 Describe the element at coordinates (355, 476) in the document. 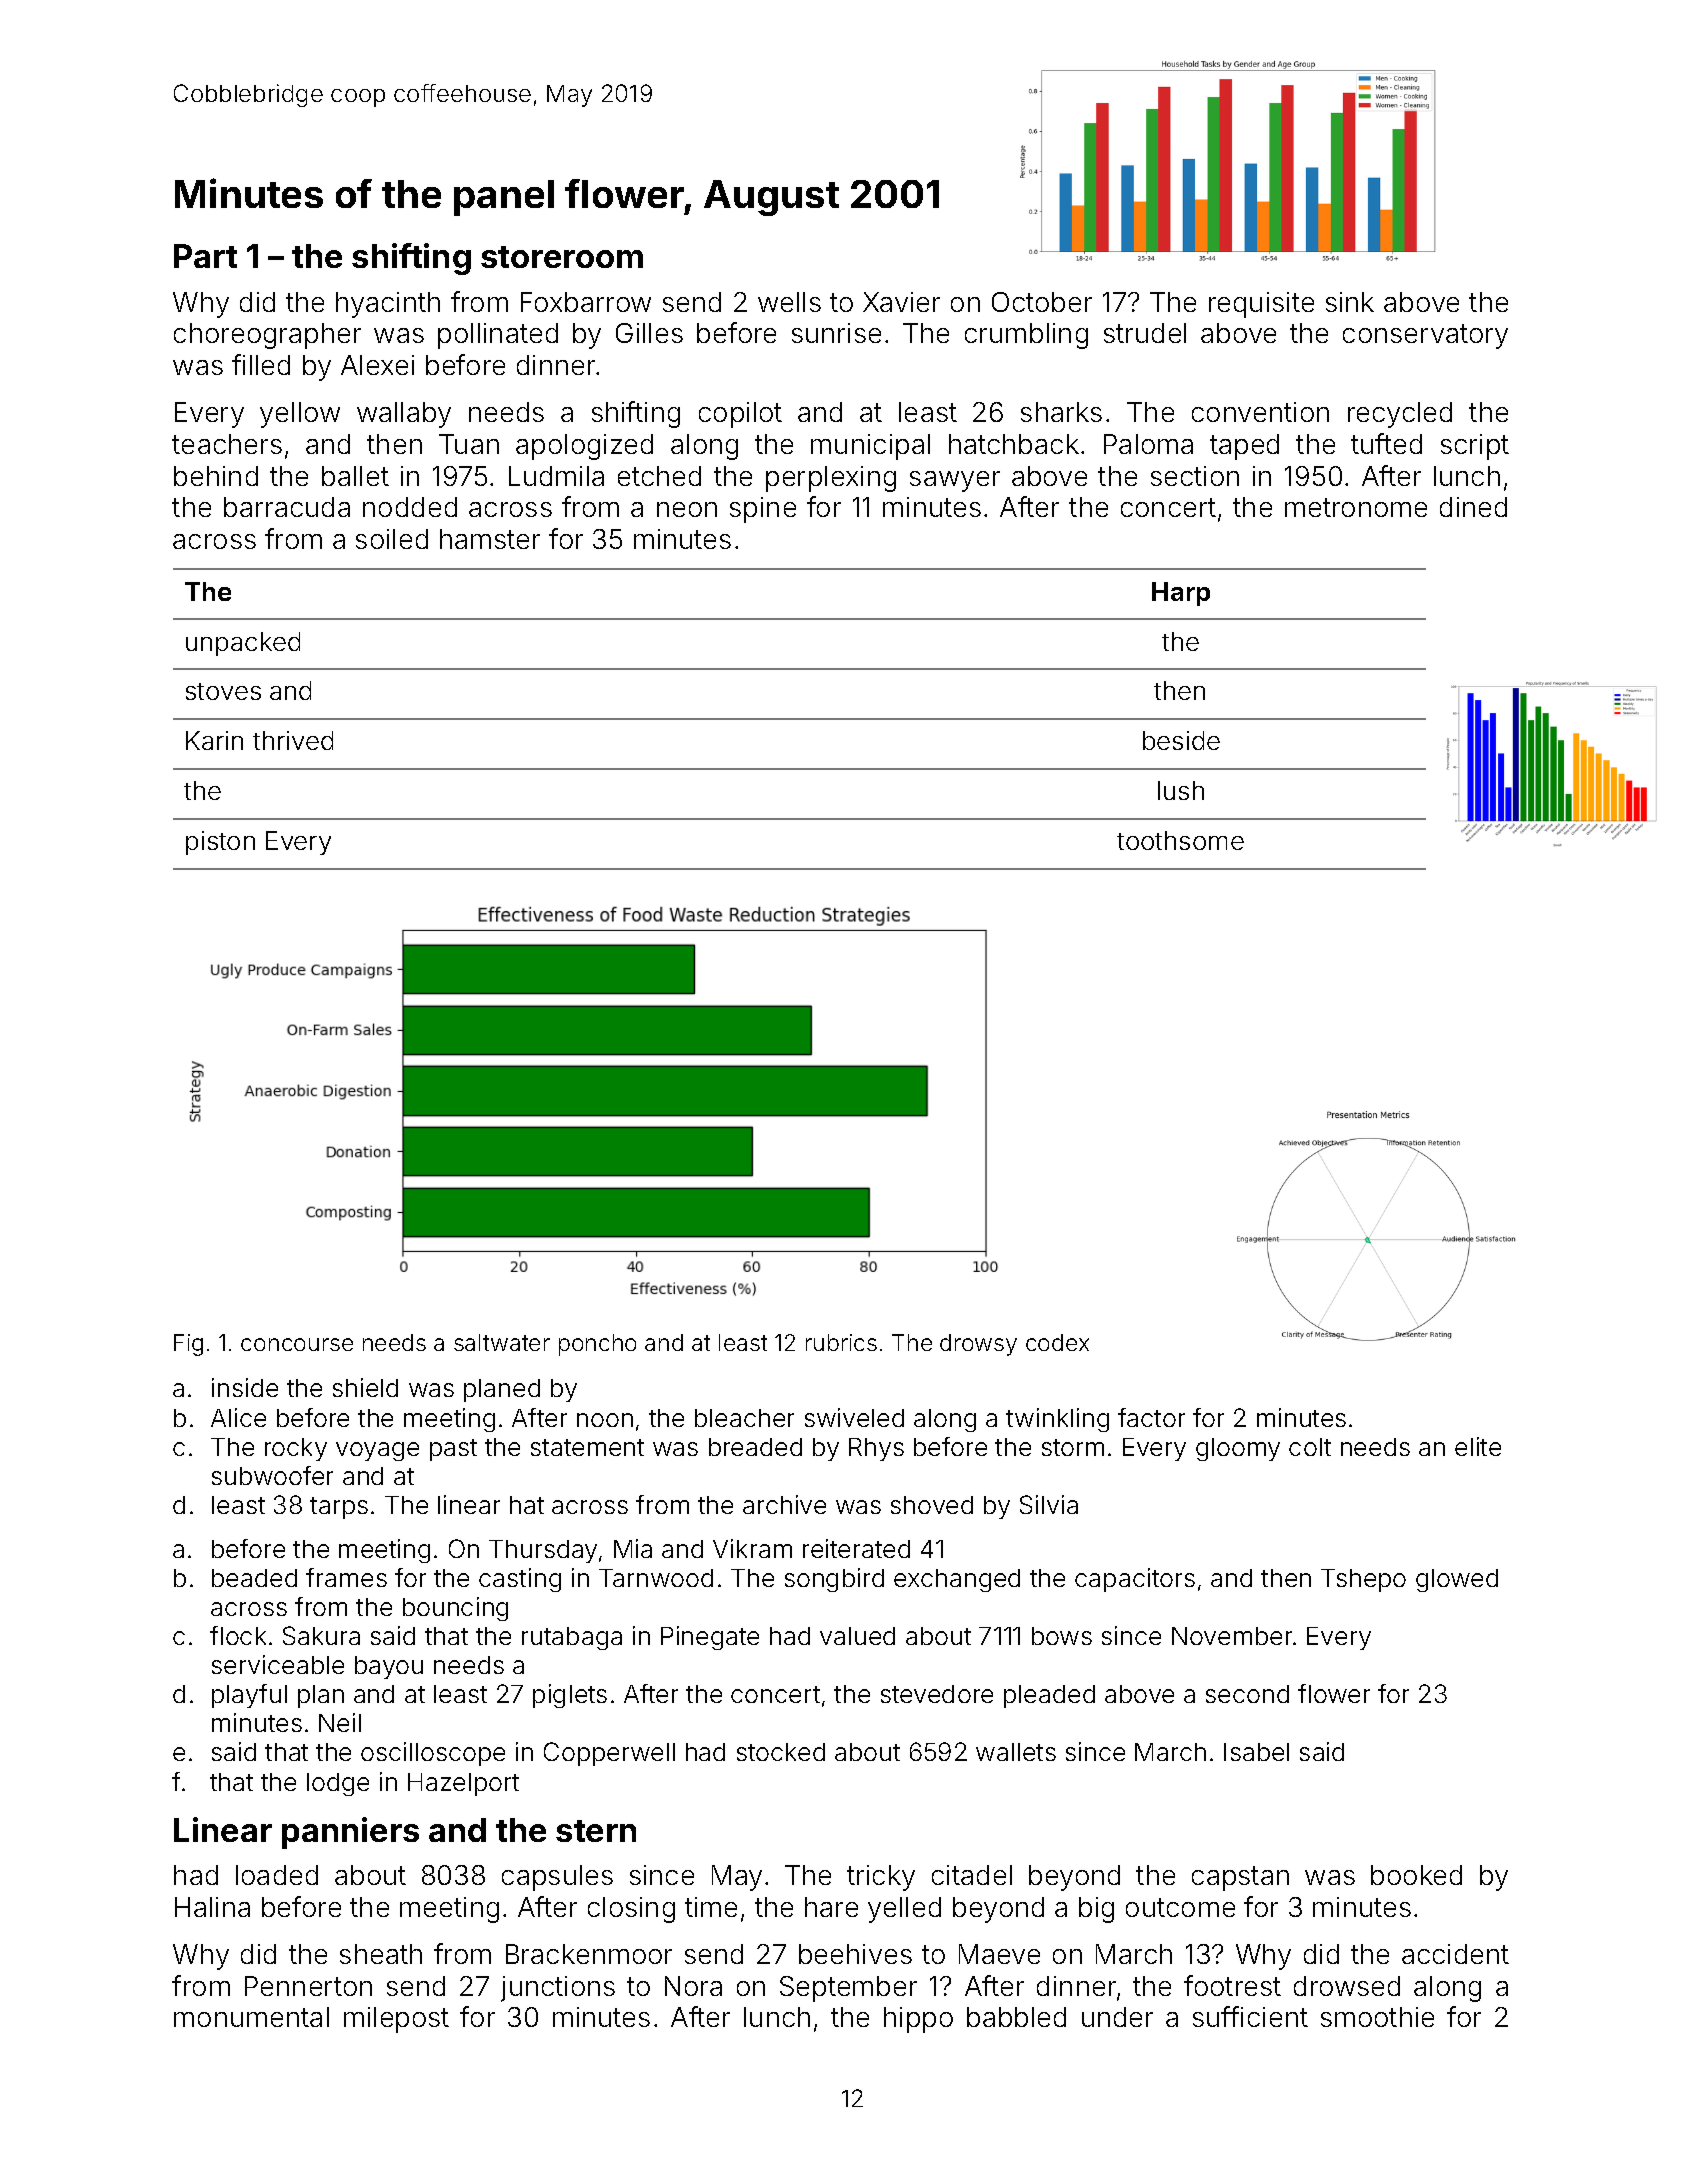

I see `ballet` at that location.
